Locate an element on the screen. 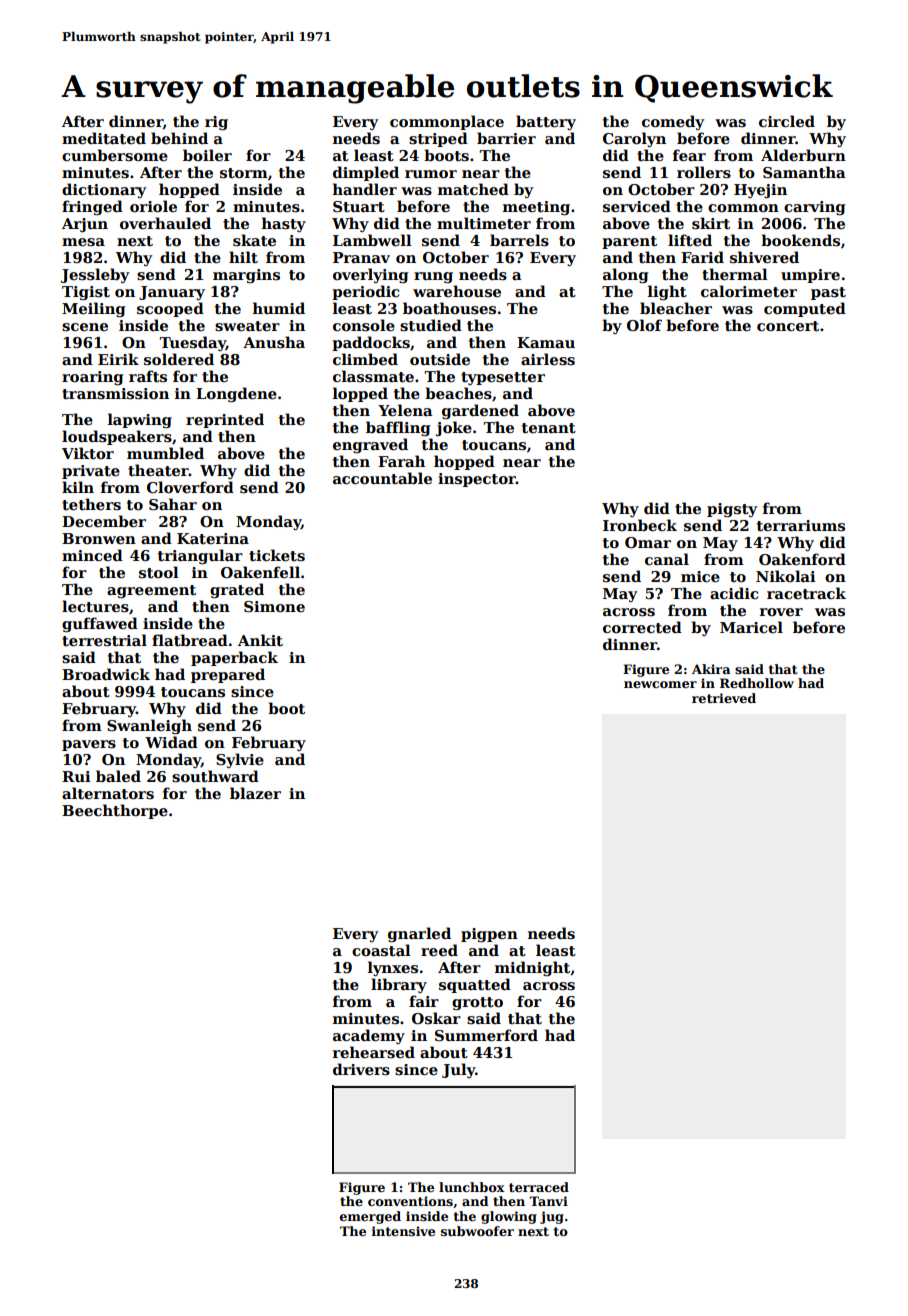 This screenshot has height=1316, width=908. emerged is located at coordinates (370, 1217).
